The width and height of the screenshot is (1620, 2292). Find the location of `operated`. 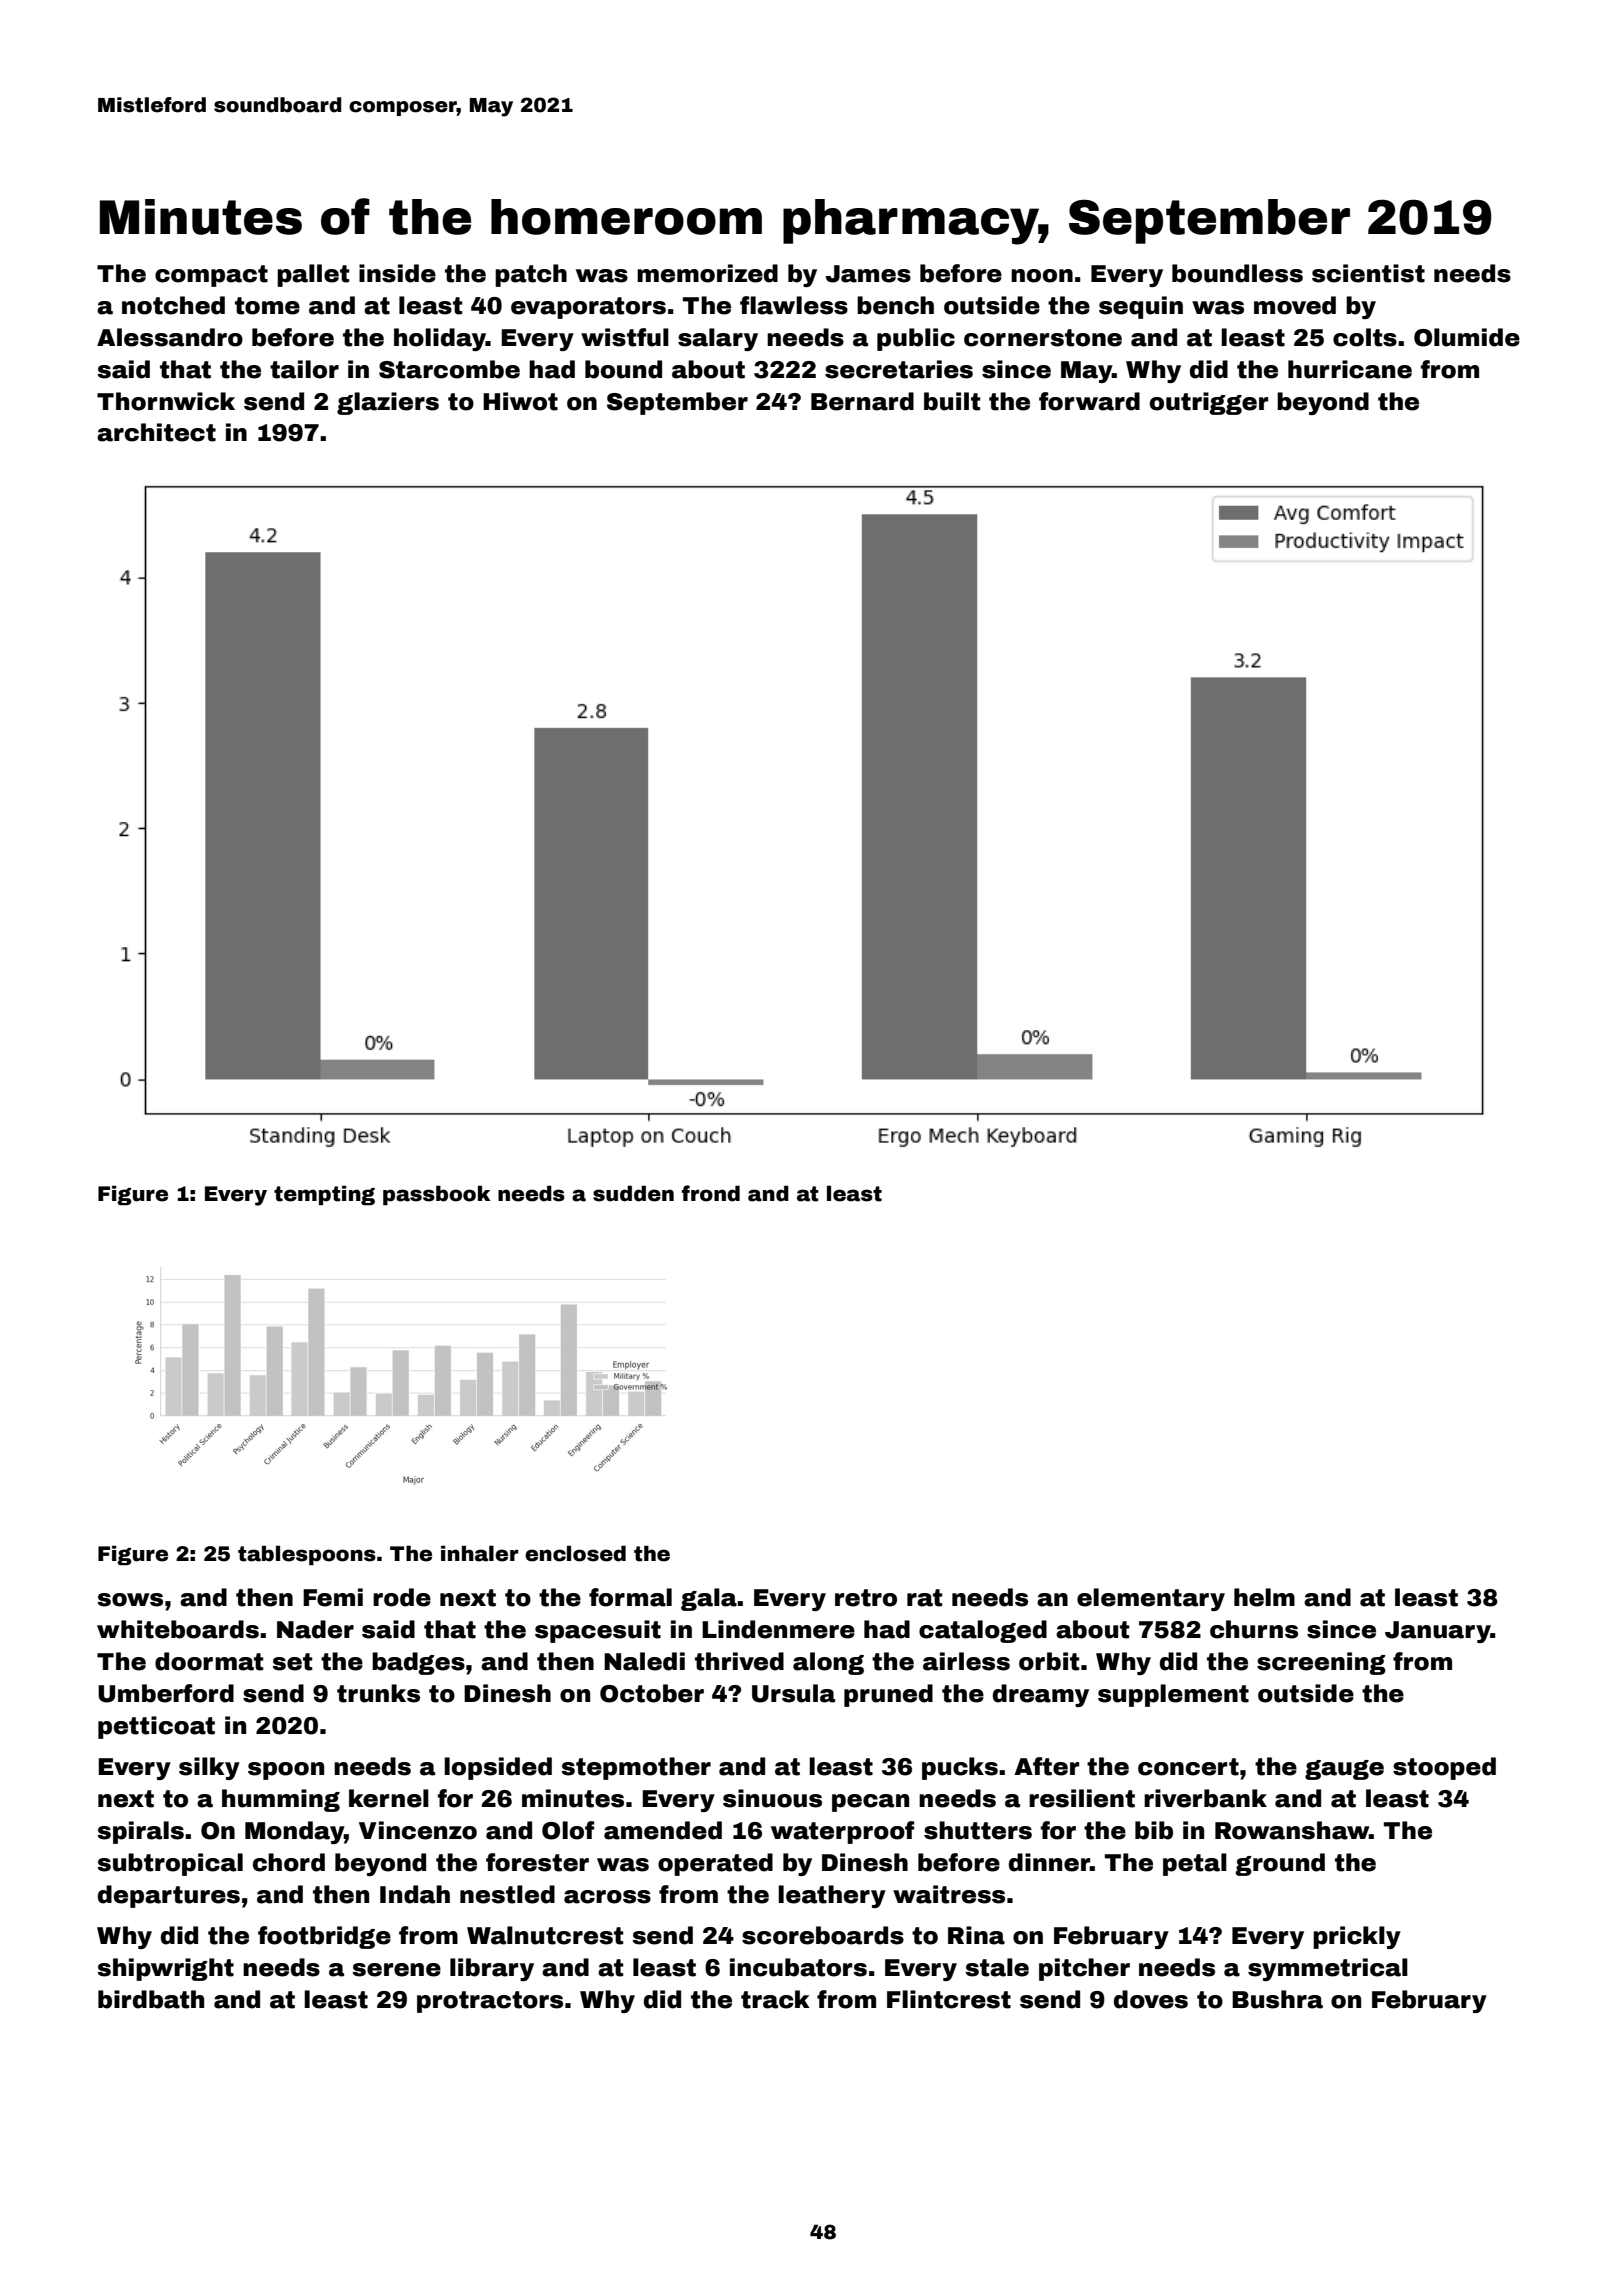

operated is located at coordinates (715, 1864).
